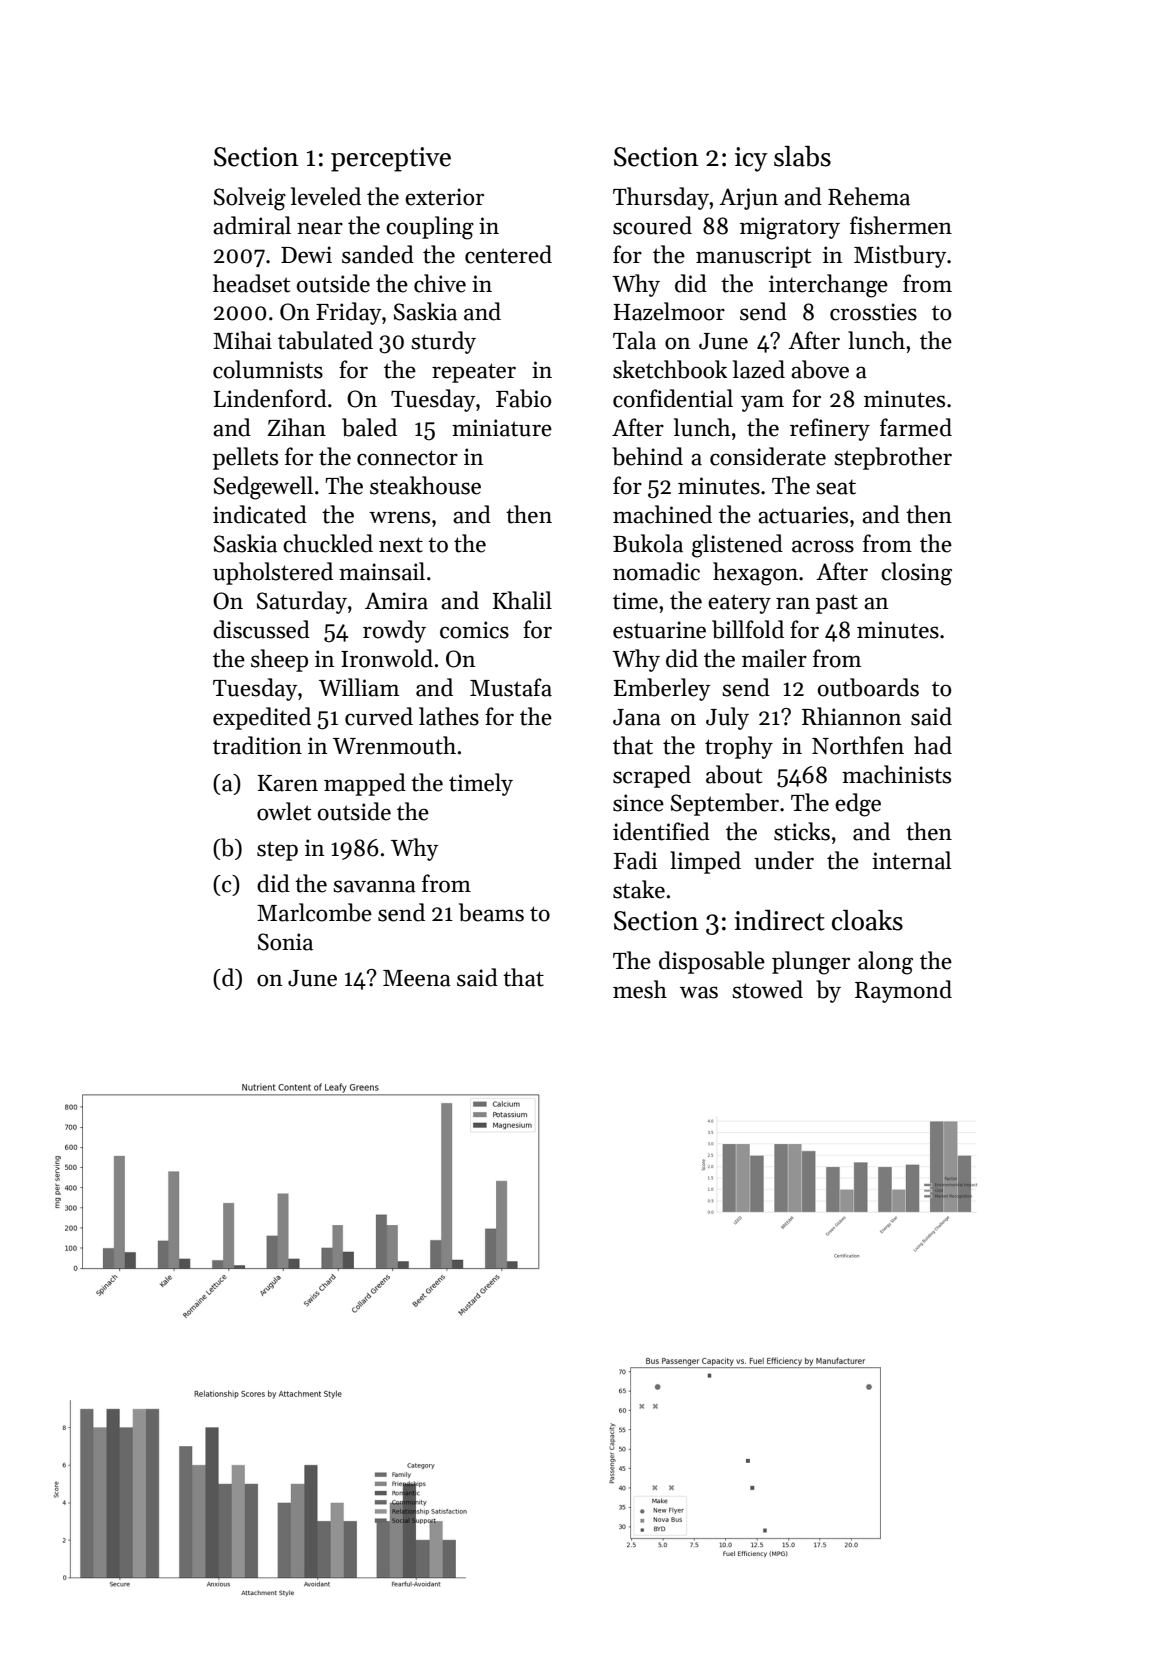 The height and width of the screenshot is (1654, 1165). What do you see at coordinates (417, 978) in the screenshot?
I see `Meena` at bounding box center [417, 978].
